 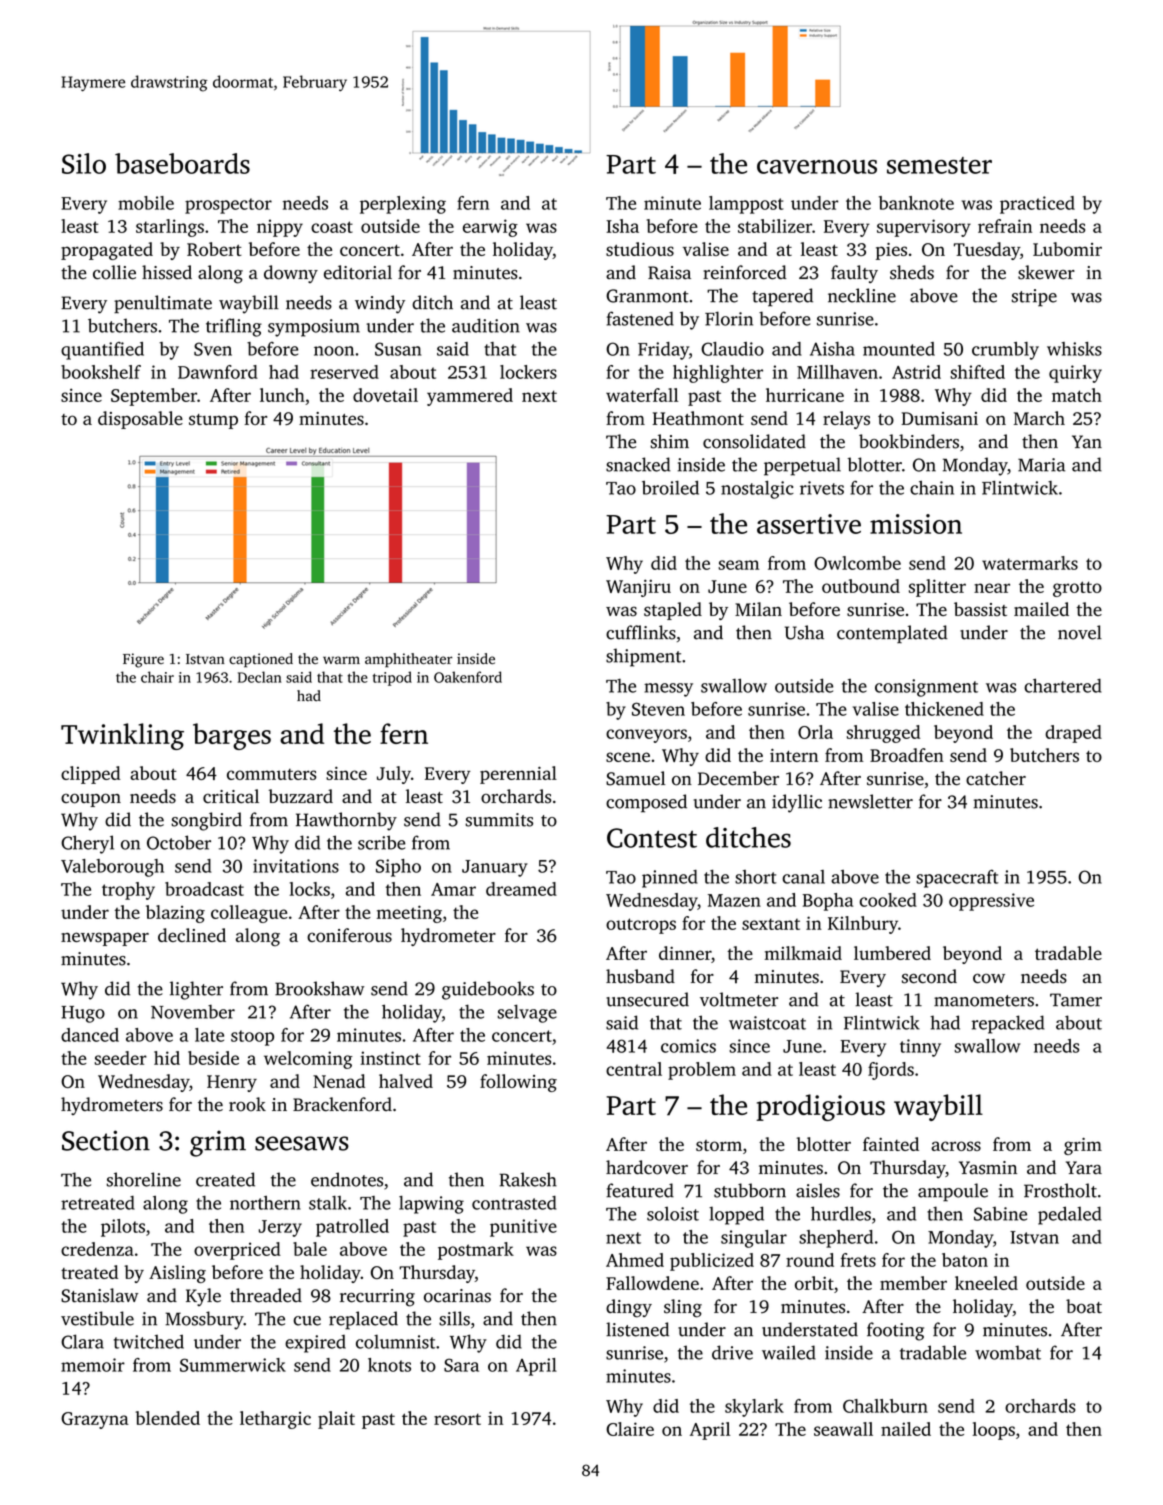 What do you see at coordinates (157, 677) in the document?
I see `chair` at bounding box center [157, 677].
